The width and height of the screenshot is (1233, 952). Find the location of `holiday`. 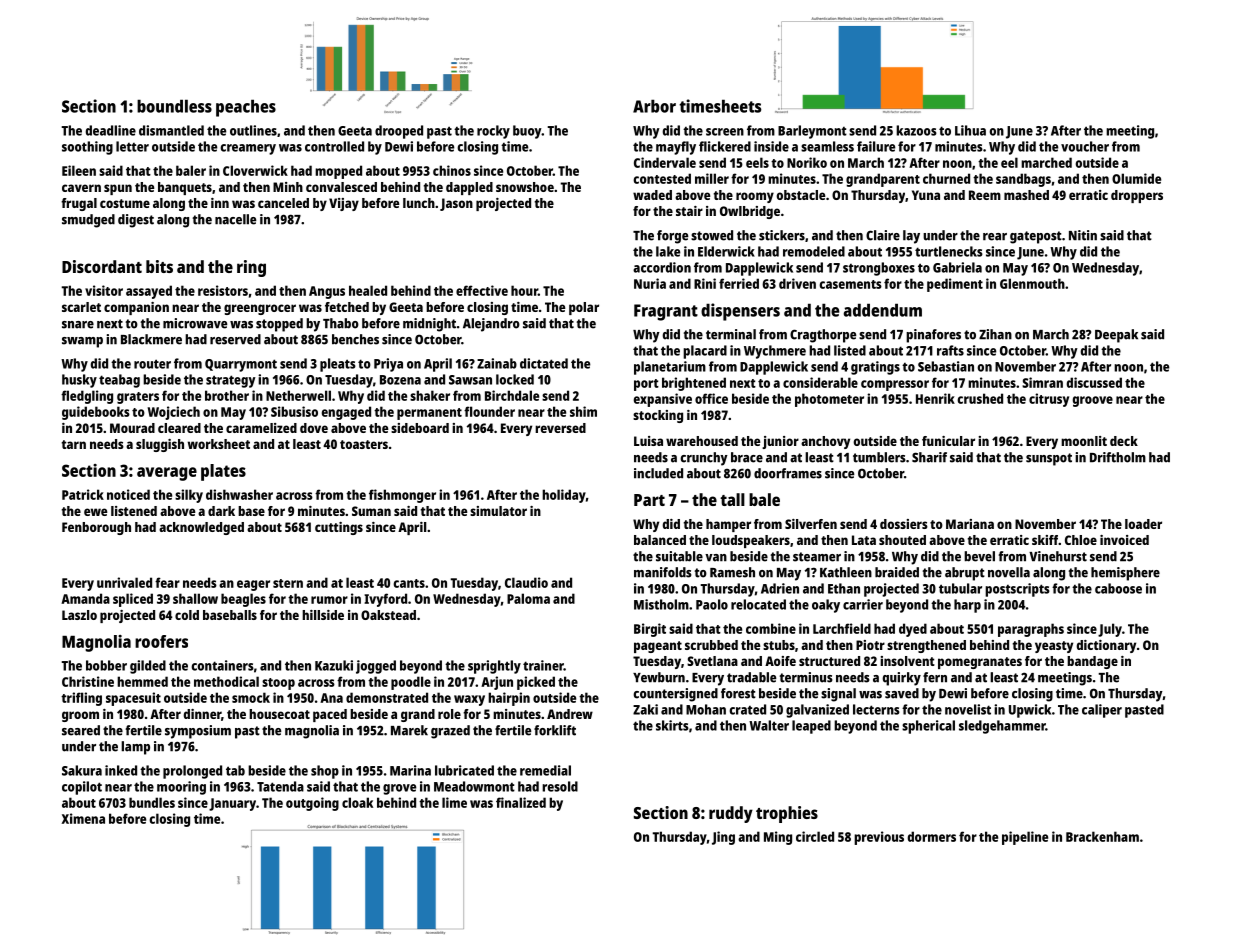

holiday is located at coordinates (564, 496).
